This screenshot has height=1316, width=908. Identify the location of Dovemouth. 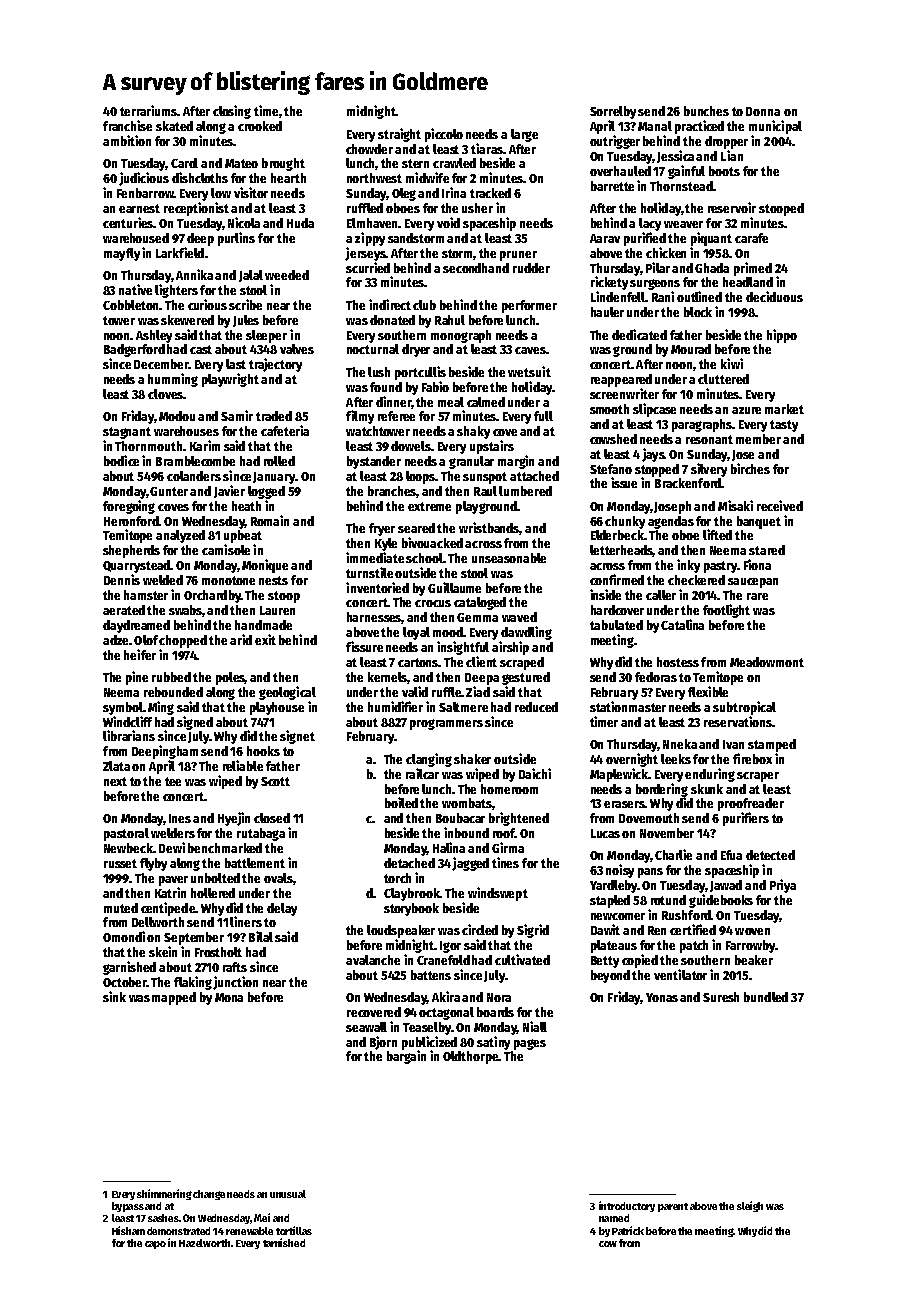
(649, 818).
